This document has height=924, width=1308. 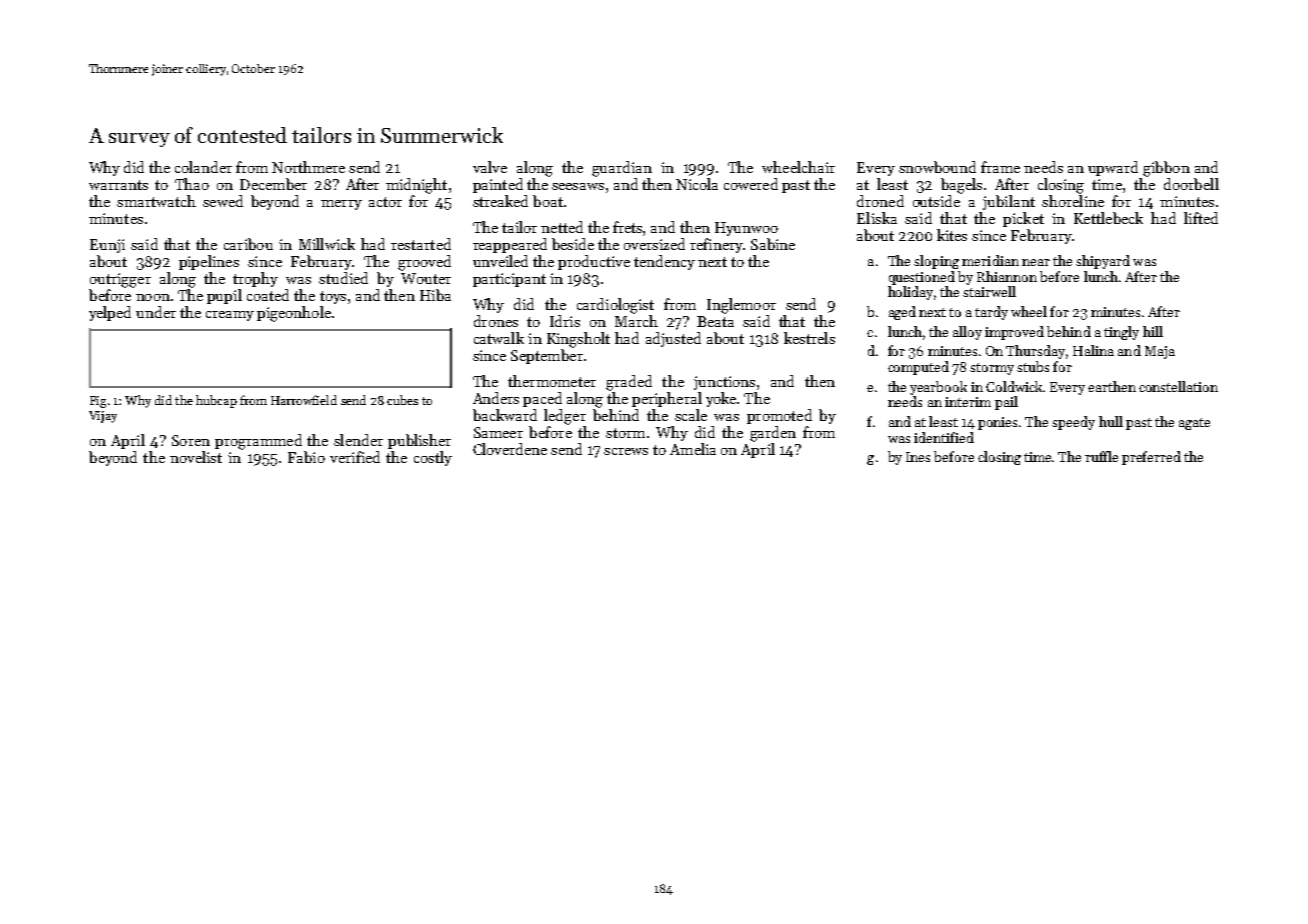 I want to click on guardian, so click(x=622, y=169).
